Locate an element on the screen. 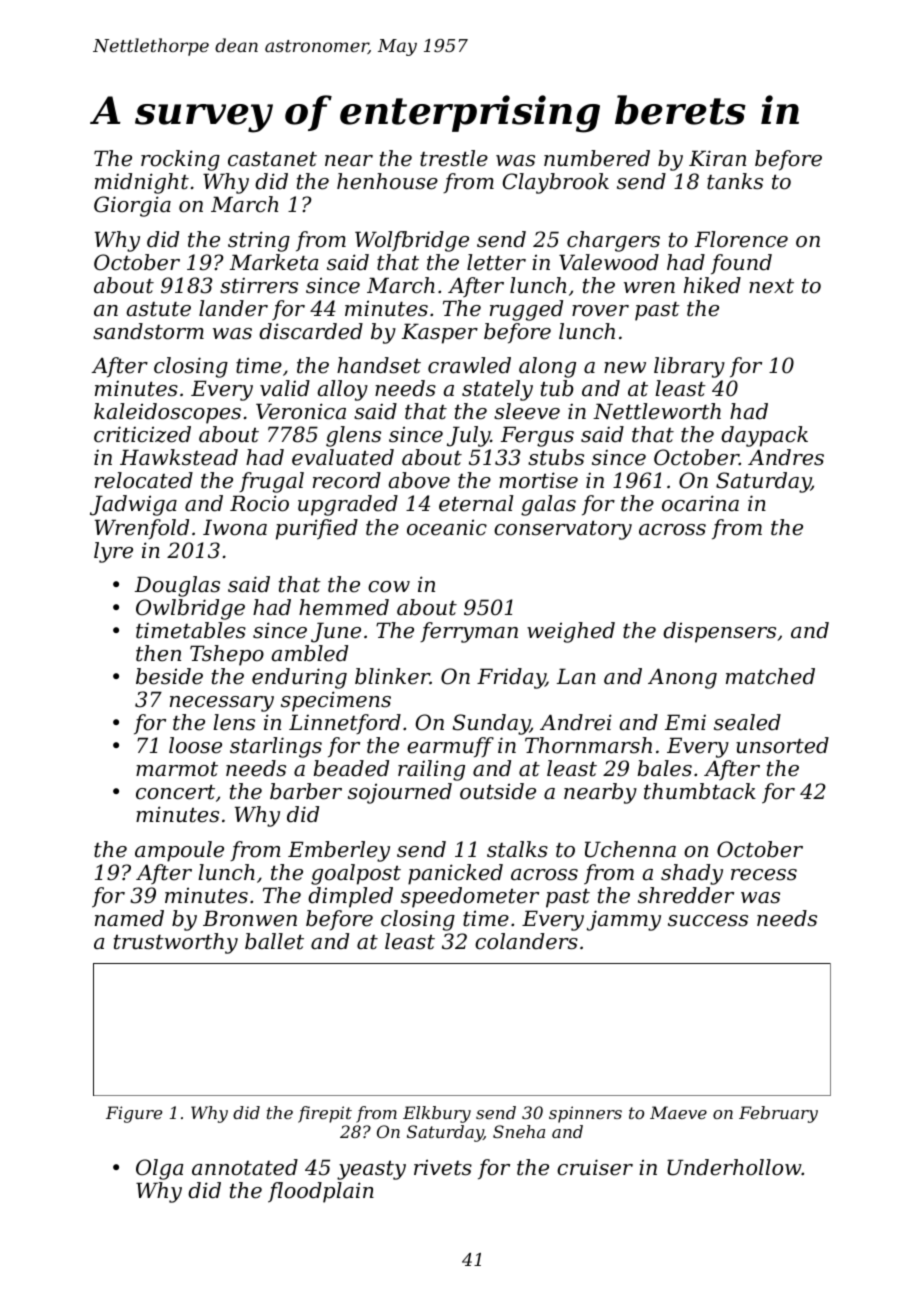 The height and width of the screenshot is (1311, 924). frugal is located at coordinates (271, 482).
